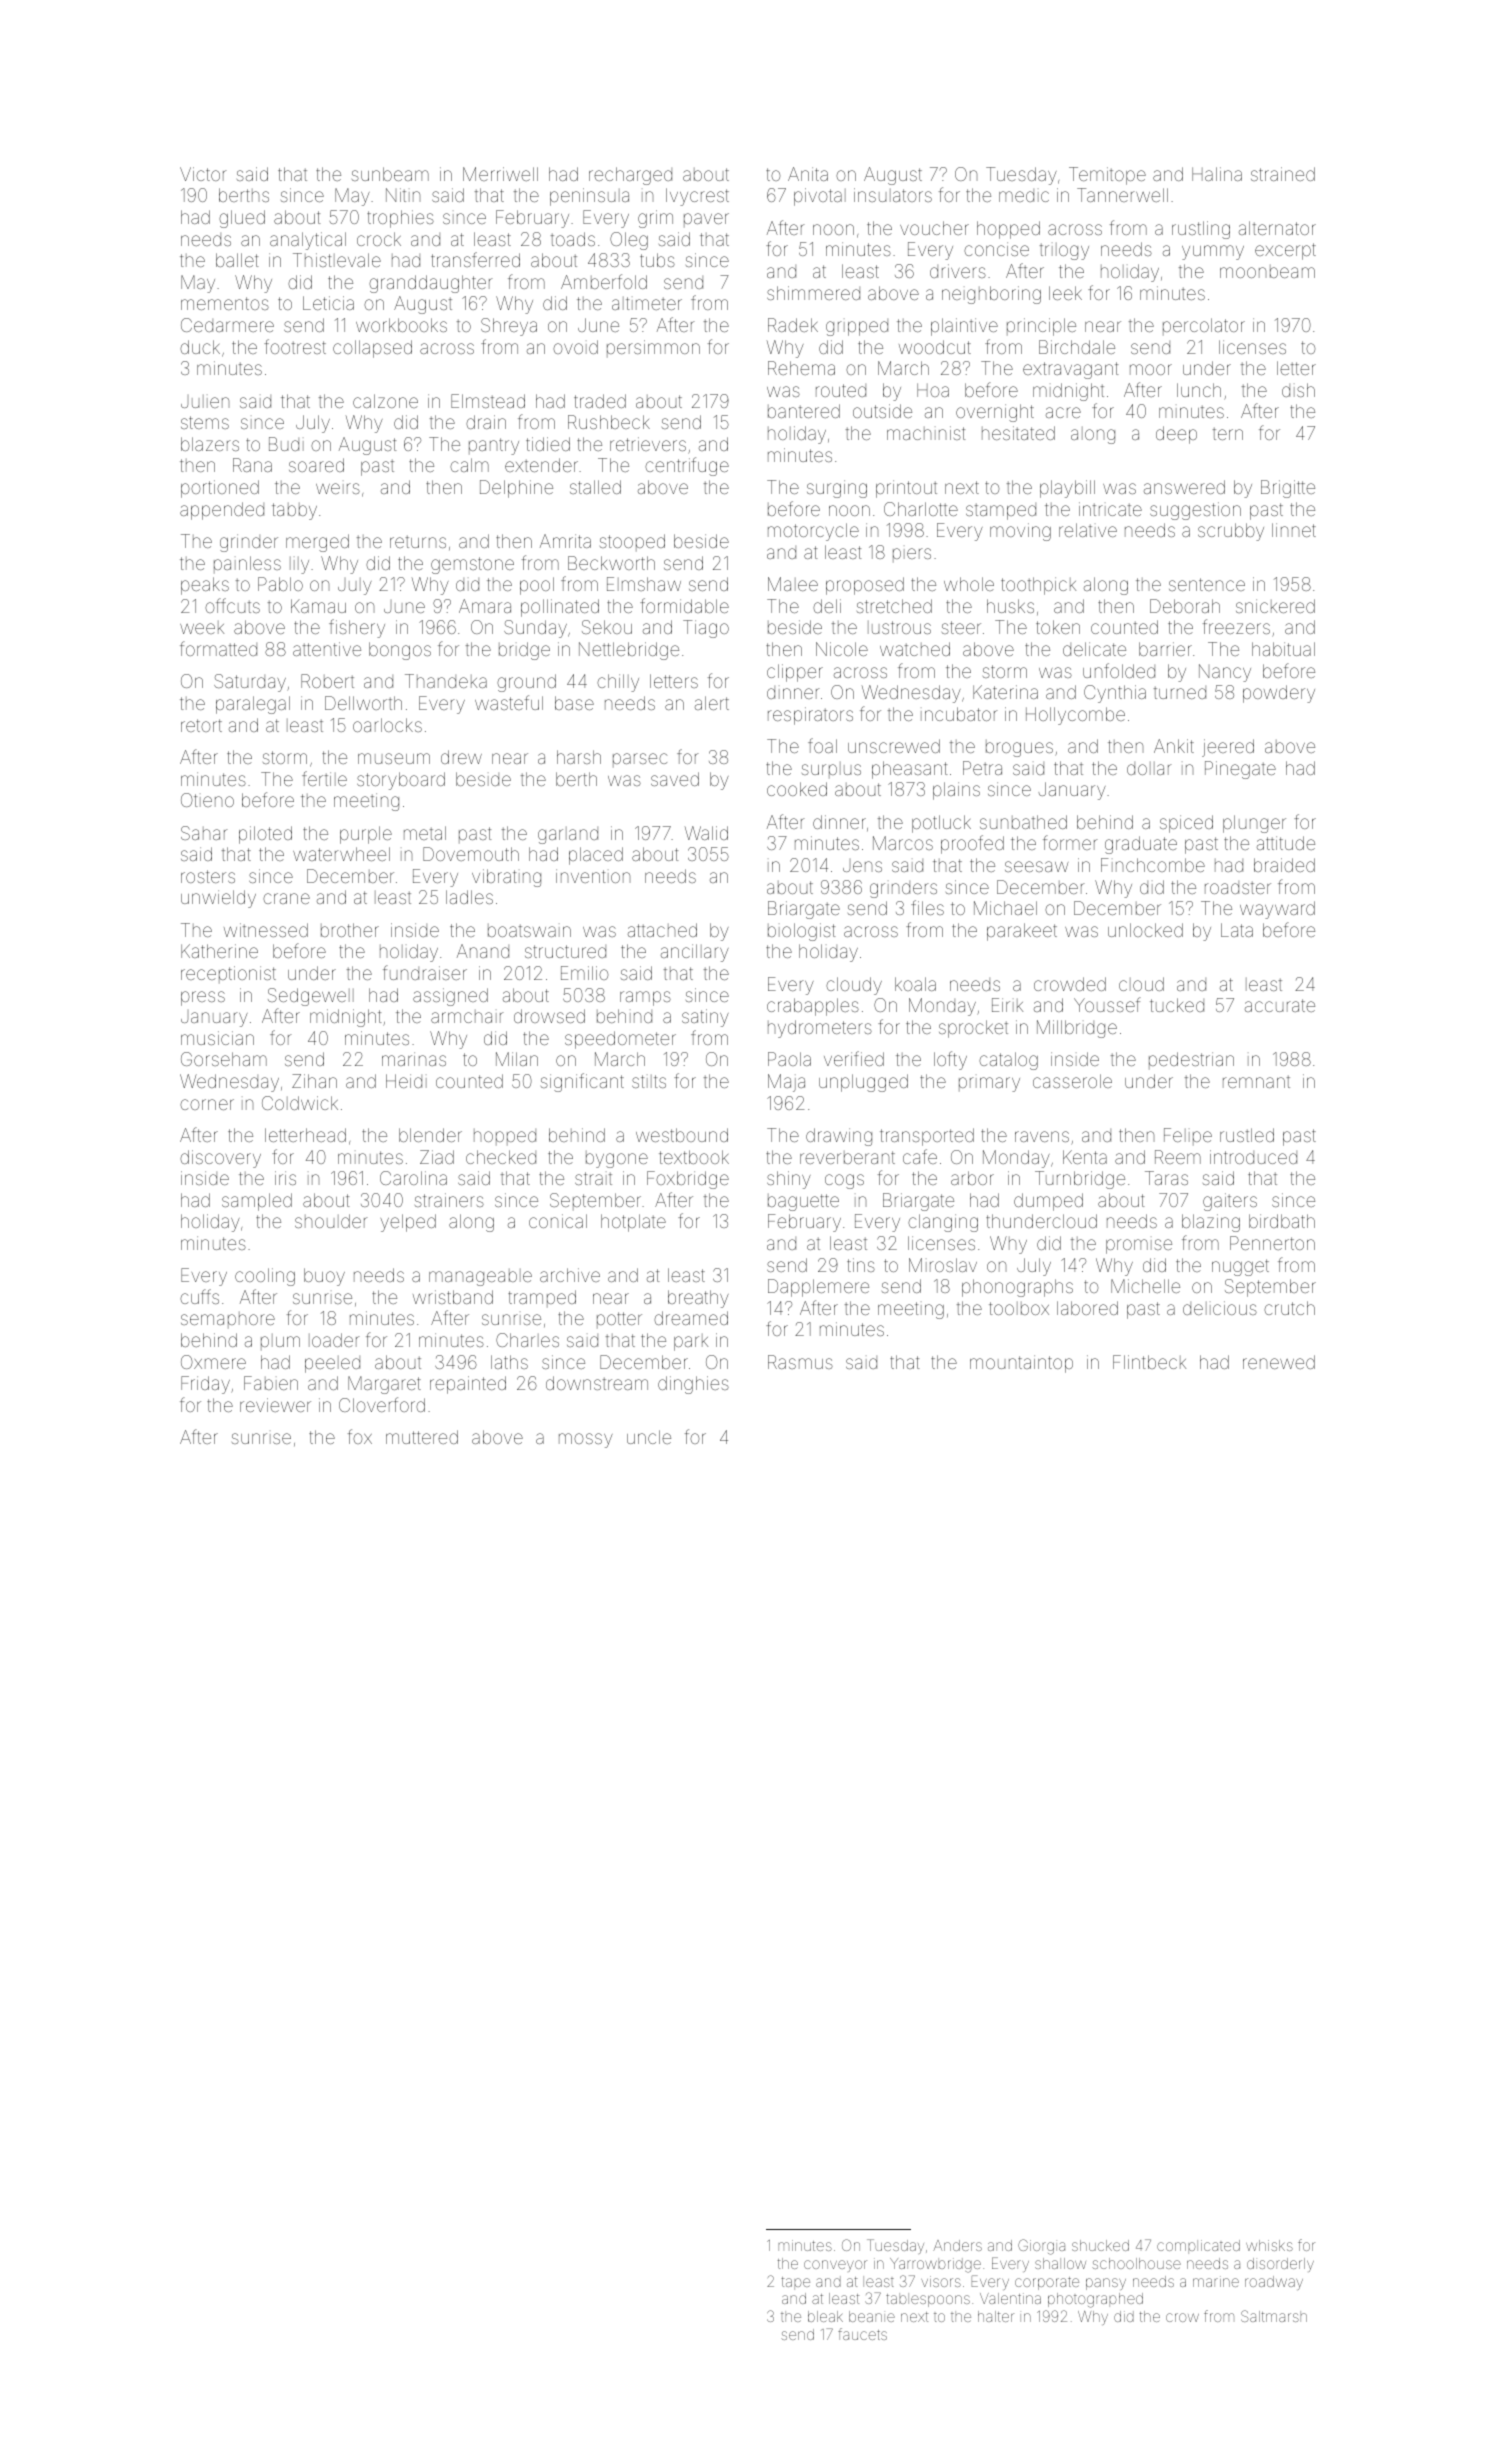  What do you see at coordinates (390, 174) in the document?
I see `sunbeam` at bounding box center [390, 174].
